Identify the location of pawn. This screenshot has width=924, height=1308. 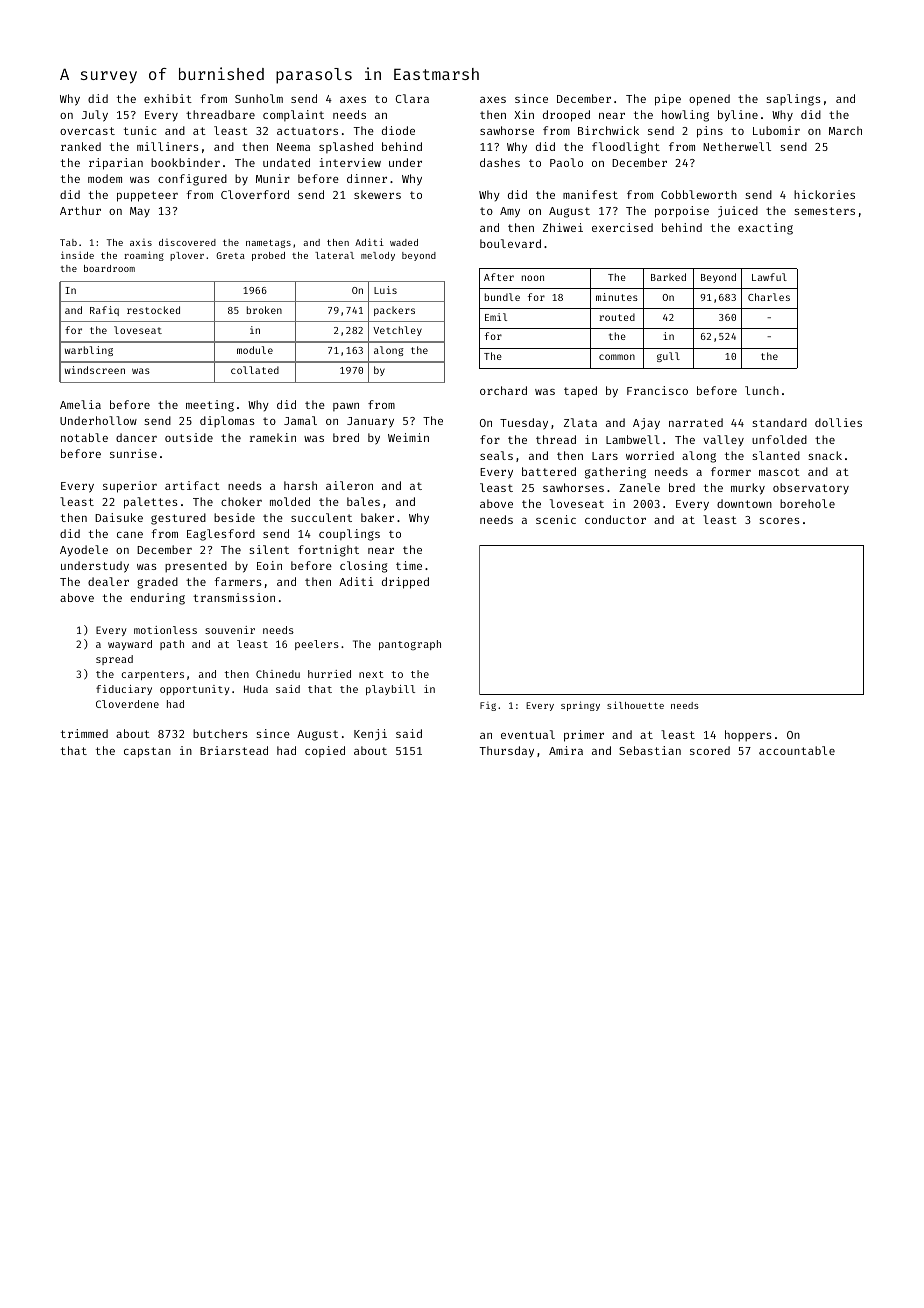
(346, 407).
